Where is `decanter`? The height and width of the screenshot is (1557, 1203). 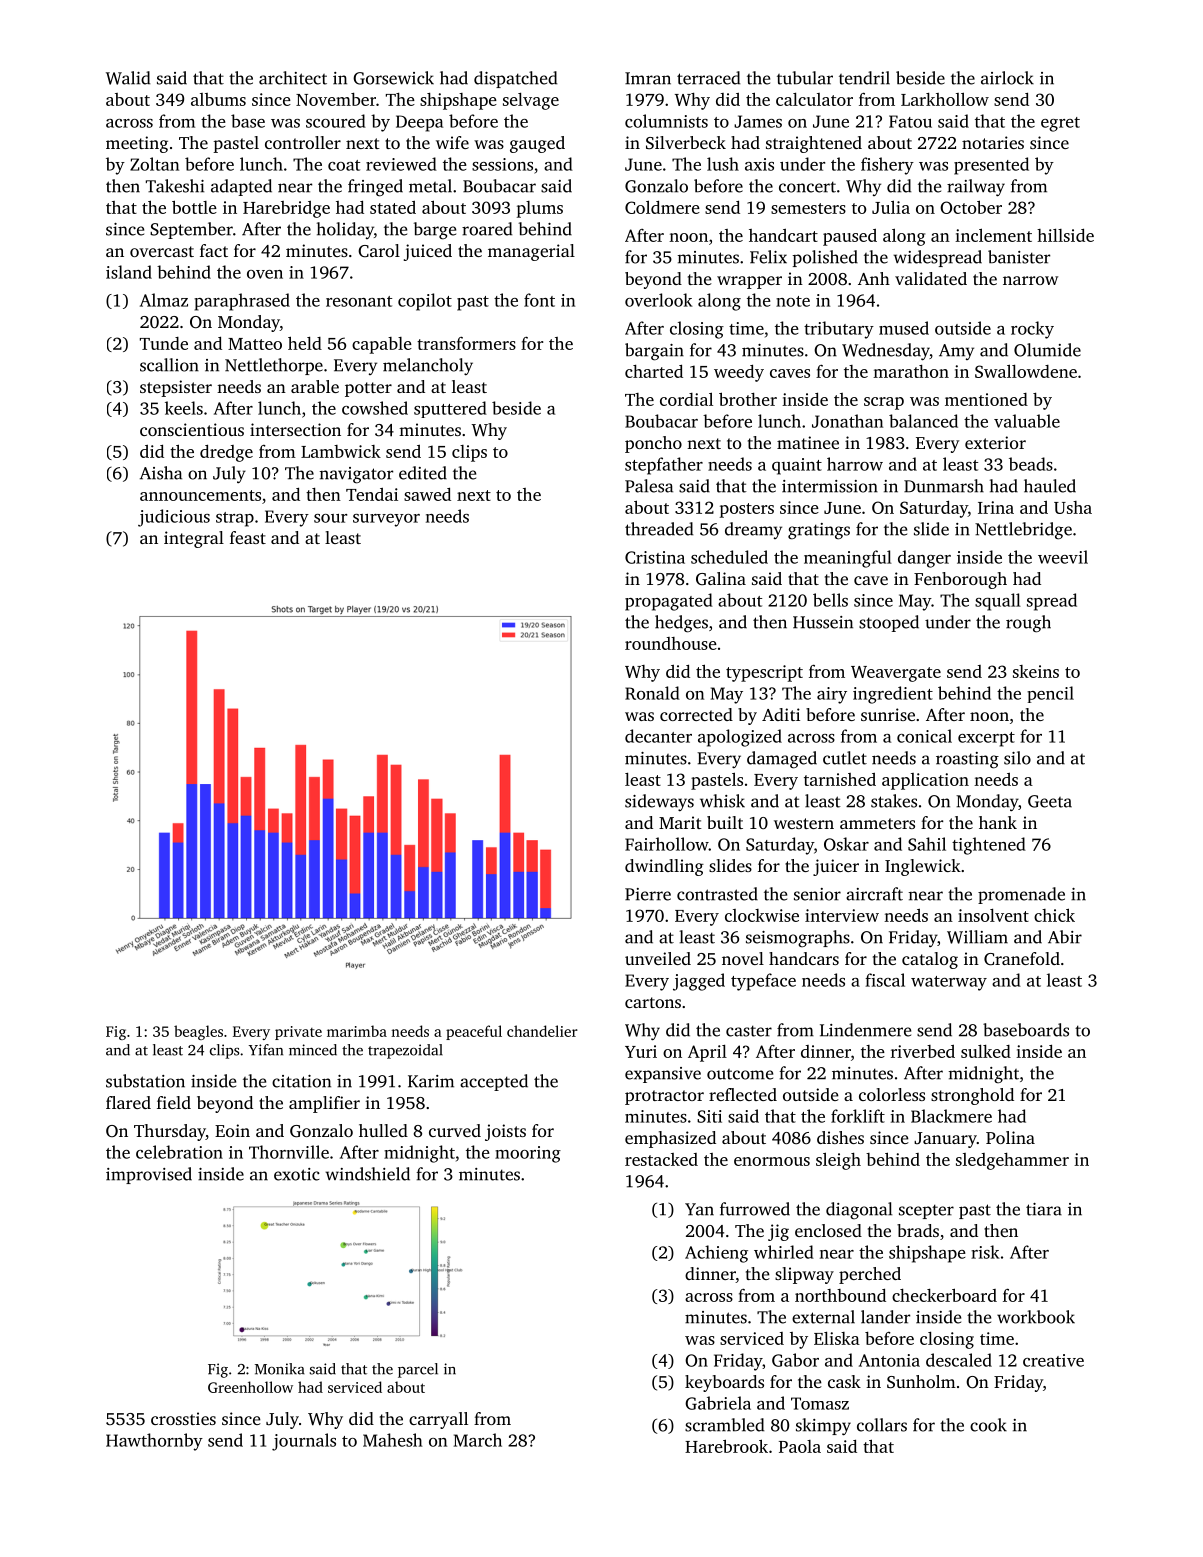 decanter is located at coordinates (658, 736).
